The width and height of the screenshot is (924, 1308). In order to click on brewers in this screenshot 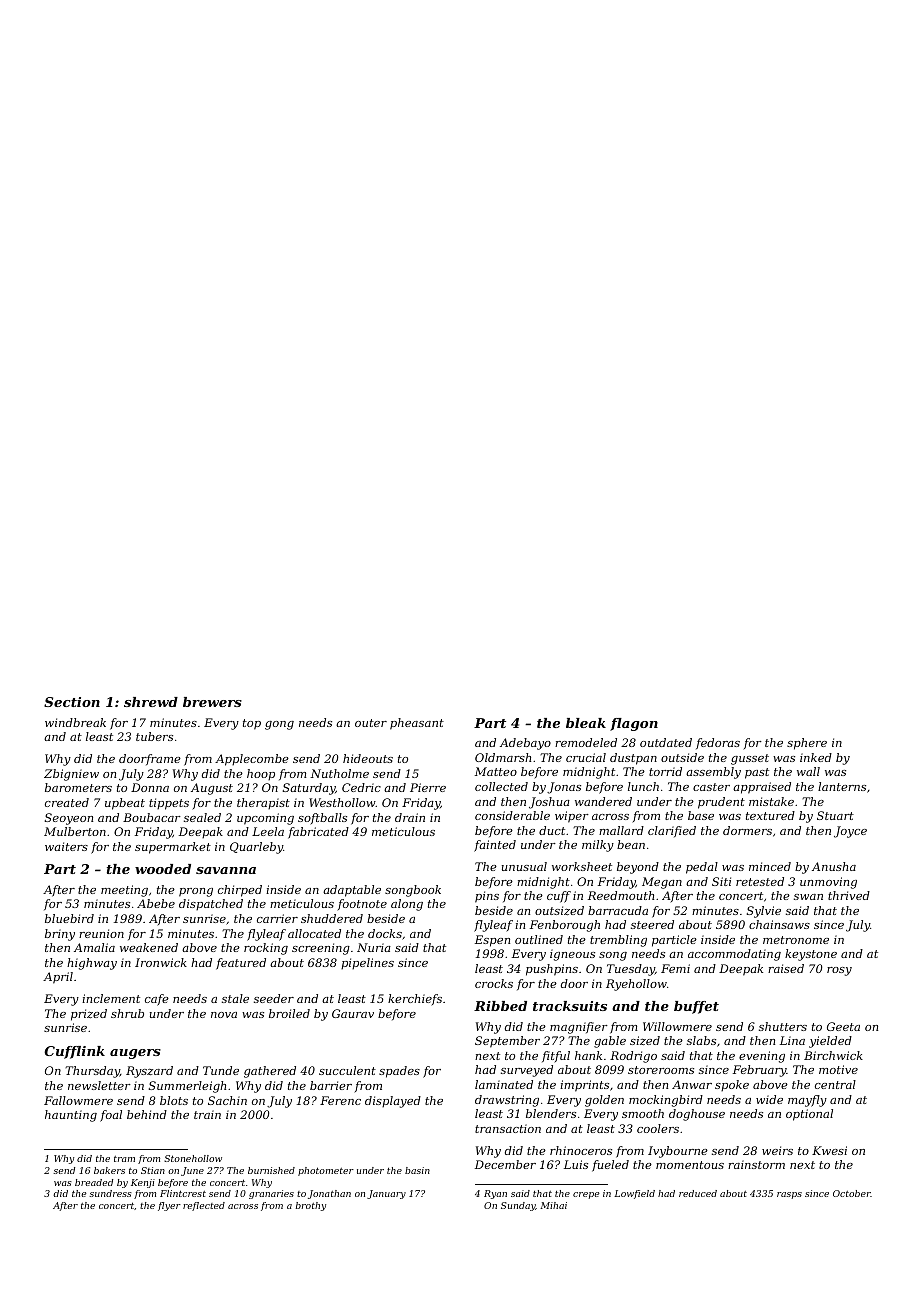, I will do `click(212, 702)`.
